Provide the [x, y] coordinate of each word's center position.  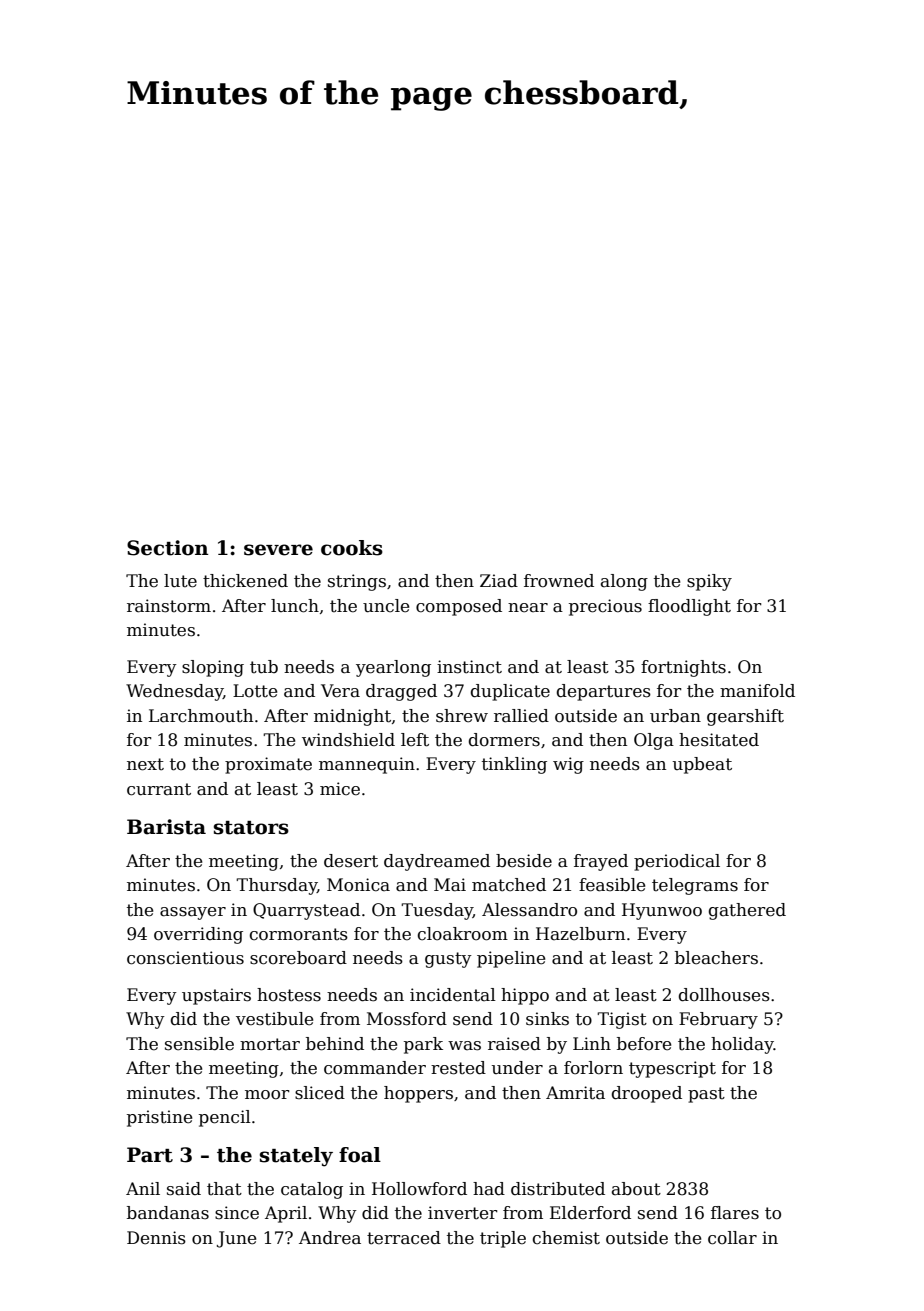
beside [524, 861]
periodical [677, 862]
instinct [469, 667]
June [236, 1239]
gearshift [745, 717]
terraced [404, 1238]
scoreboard [298, 958]
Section [167, 548]
